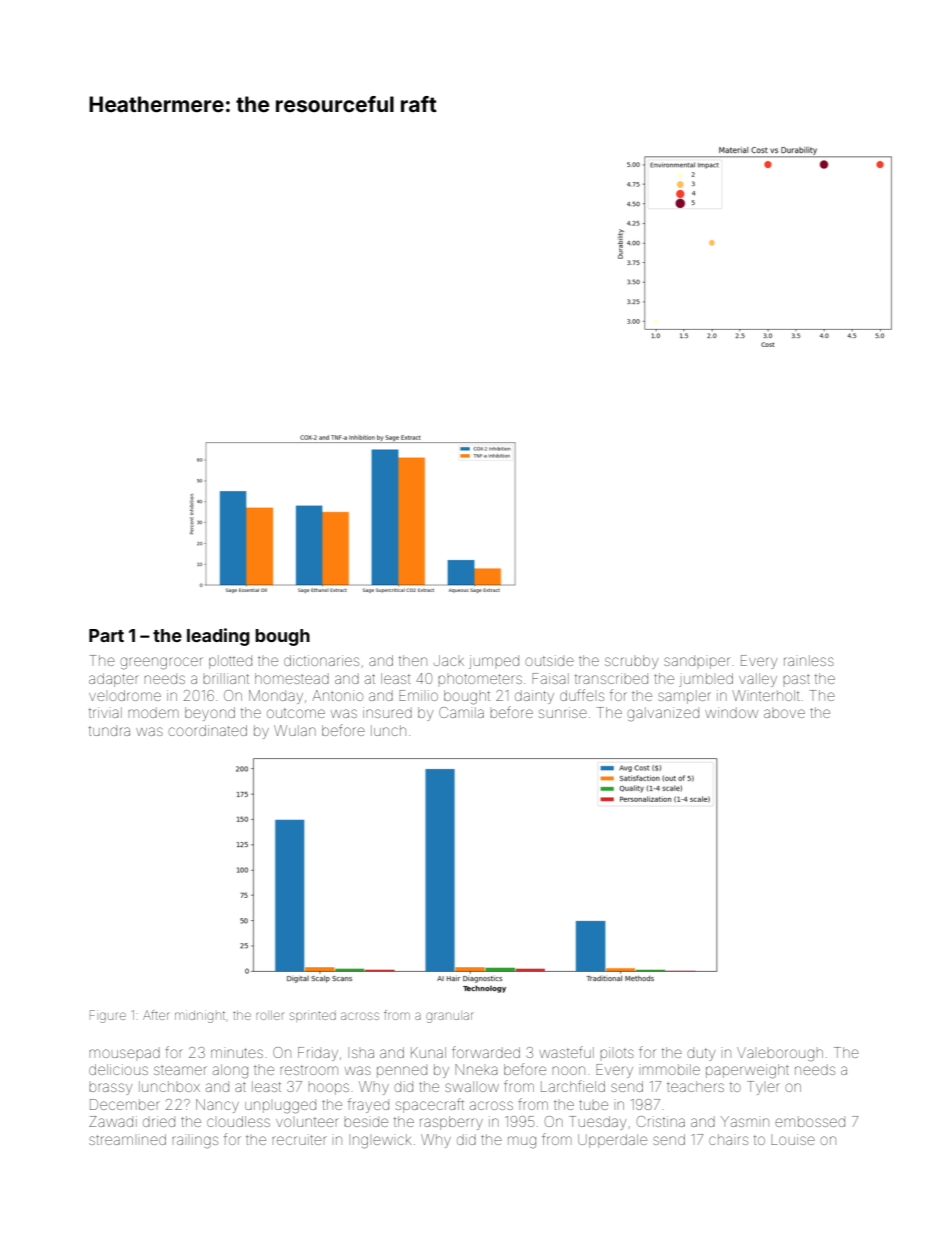 The width and height of the image is (952, 1233). Describe the element at coordinates (663, 714) in the image. I see `galvanized` at that location.
